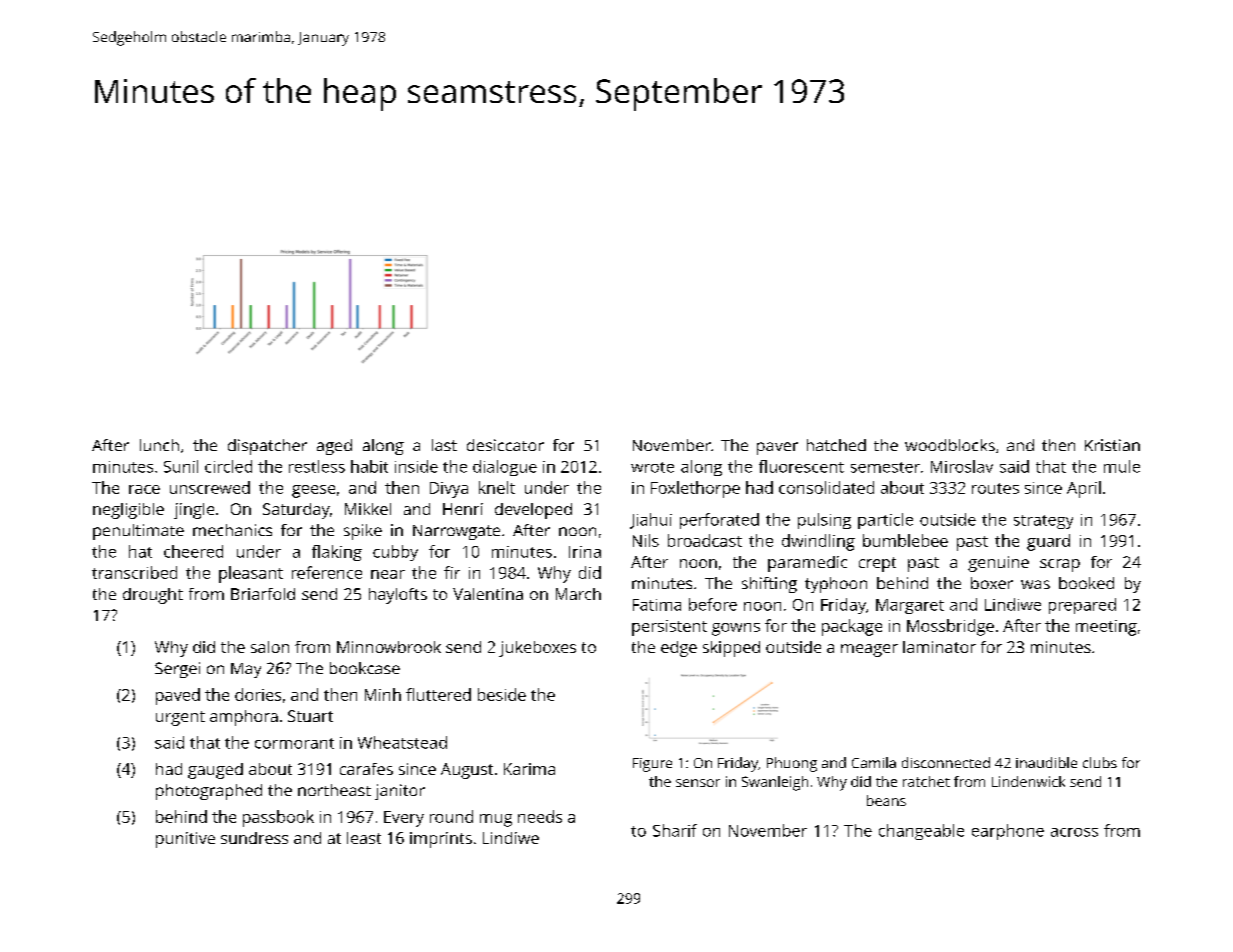 The height and width of the screenshot is (952, 1233). Describe the element at coordinates (1112, 445) in the screenshot. I see `Kristian` at that location.
